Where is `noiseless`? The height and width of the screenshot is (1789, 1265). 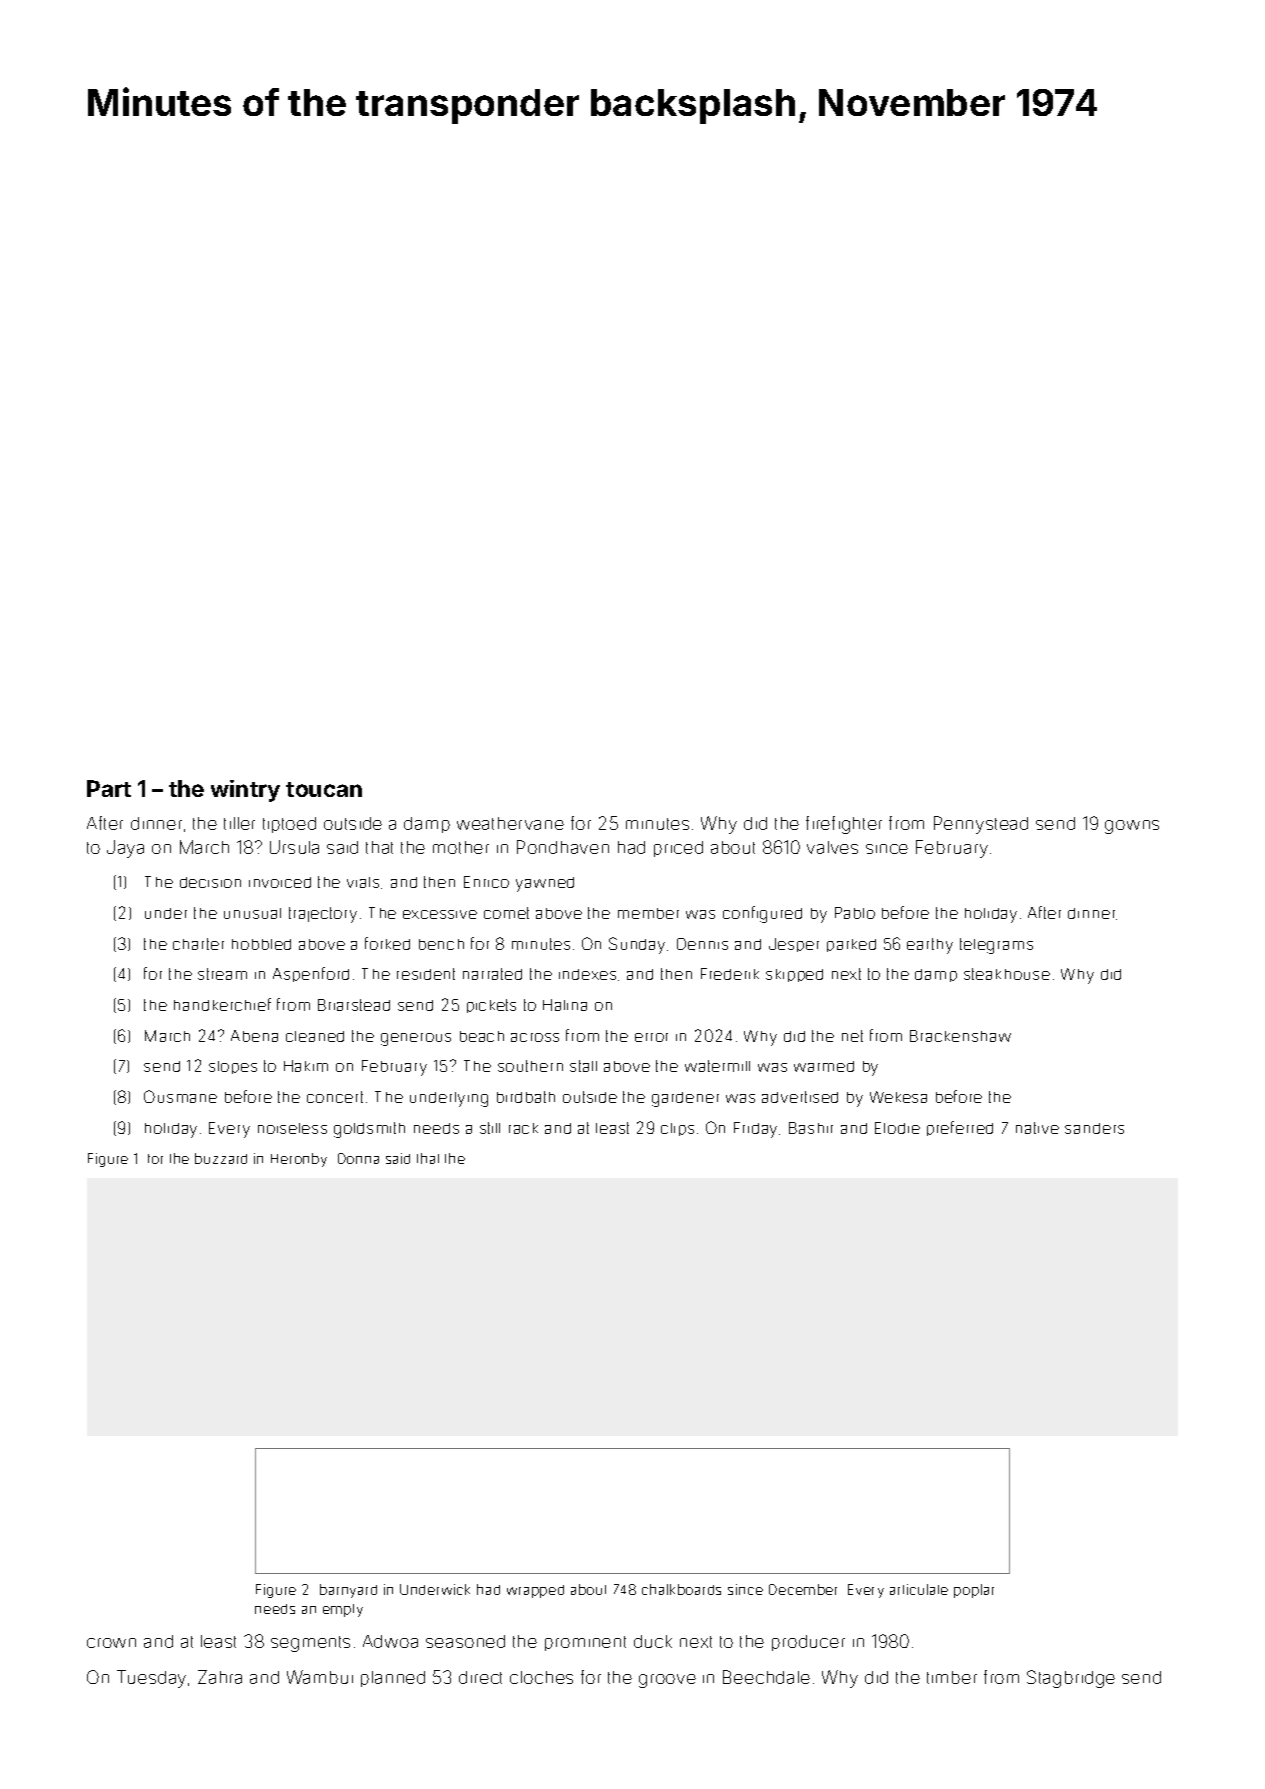
noiseless is located at coordinates (292, 1128).
